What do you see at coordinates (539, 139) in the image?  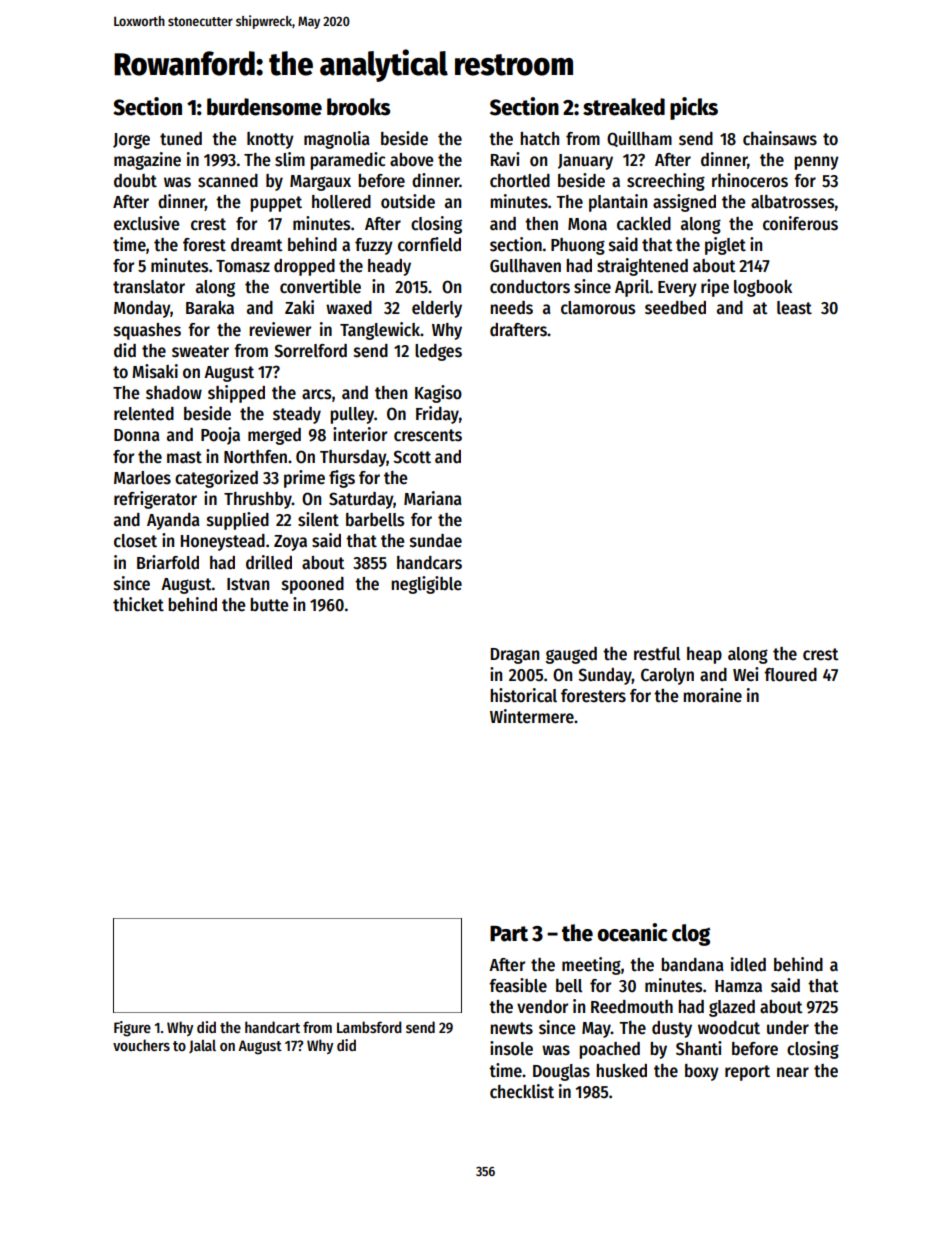 I see `hatch` at bounding box center [539, 139].
